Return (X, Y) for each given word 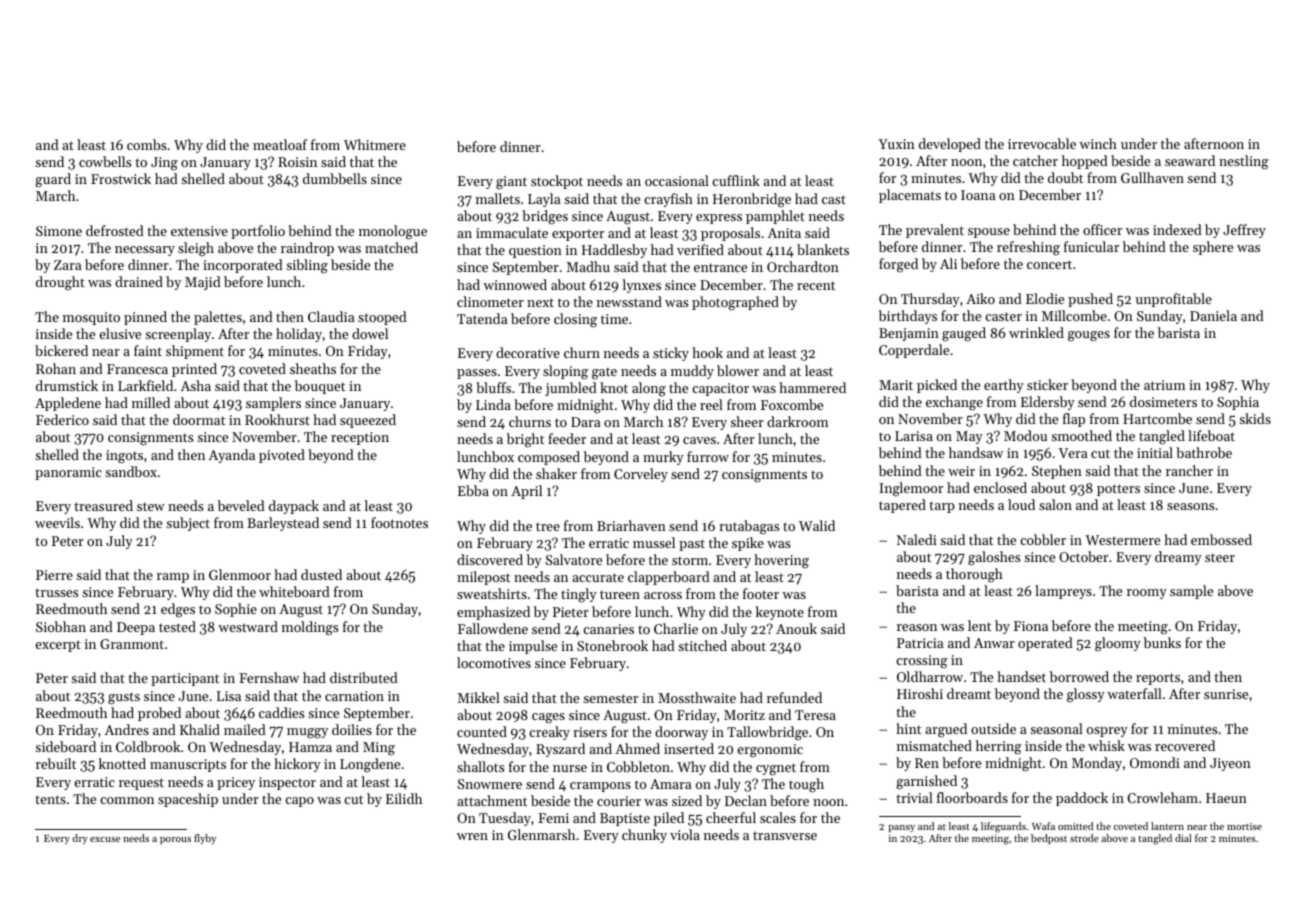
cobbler (1043, 539)
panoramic (68, 473)
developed (950, 145)
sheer (747, 421)
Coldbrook (148, 746)
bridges (545, 217)
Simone (59, 231)
